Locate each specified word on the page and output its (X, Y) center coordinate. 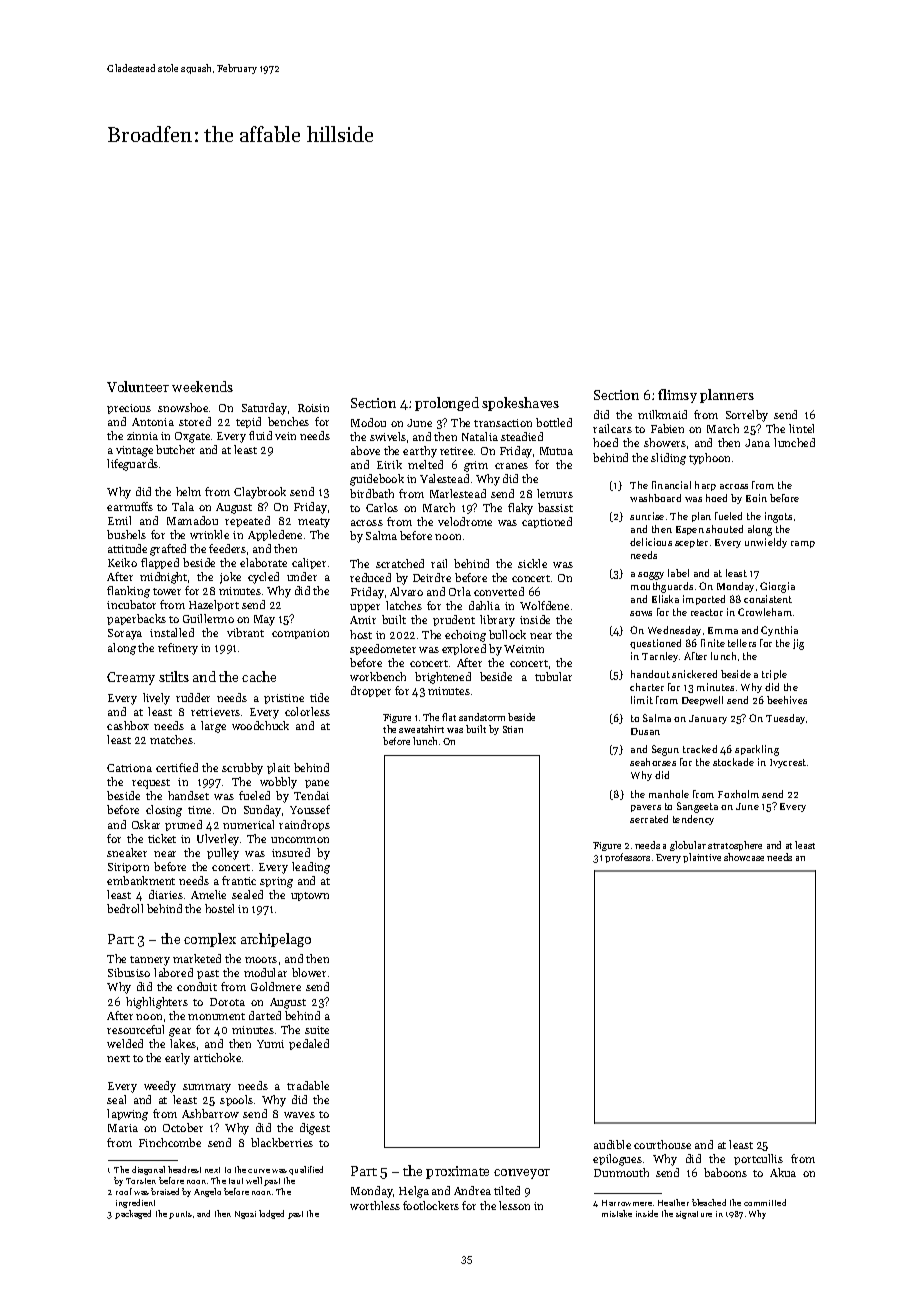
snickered (694, 674)
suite (317, 1030)
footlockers (431, 1205)
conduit (197, 986)
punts (180, 1215)
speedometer (383, 649)
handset (188, 795)
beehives (787, 700)
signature (694, 1215)
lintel (801, 428)
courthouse (662, 1144)
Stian (513, 729)
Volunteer (138, 386)
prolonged (447, 404)
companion (300, 634)
